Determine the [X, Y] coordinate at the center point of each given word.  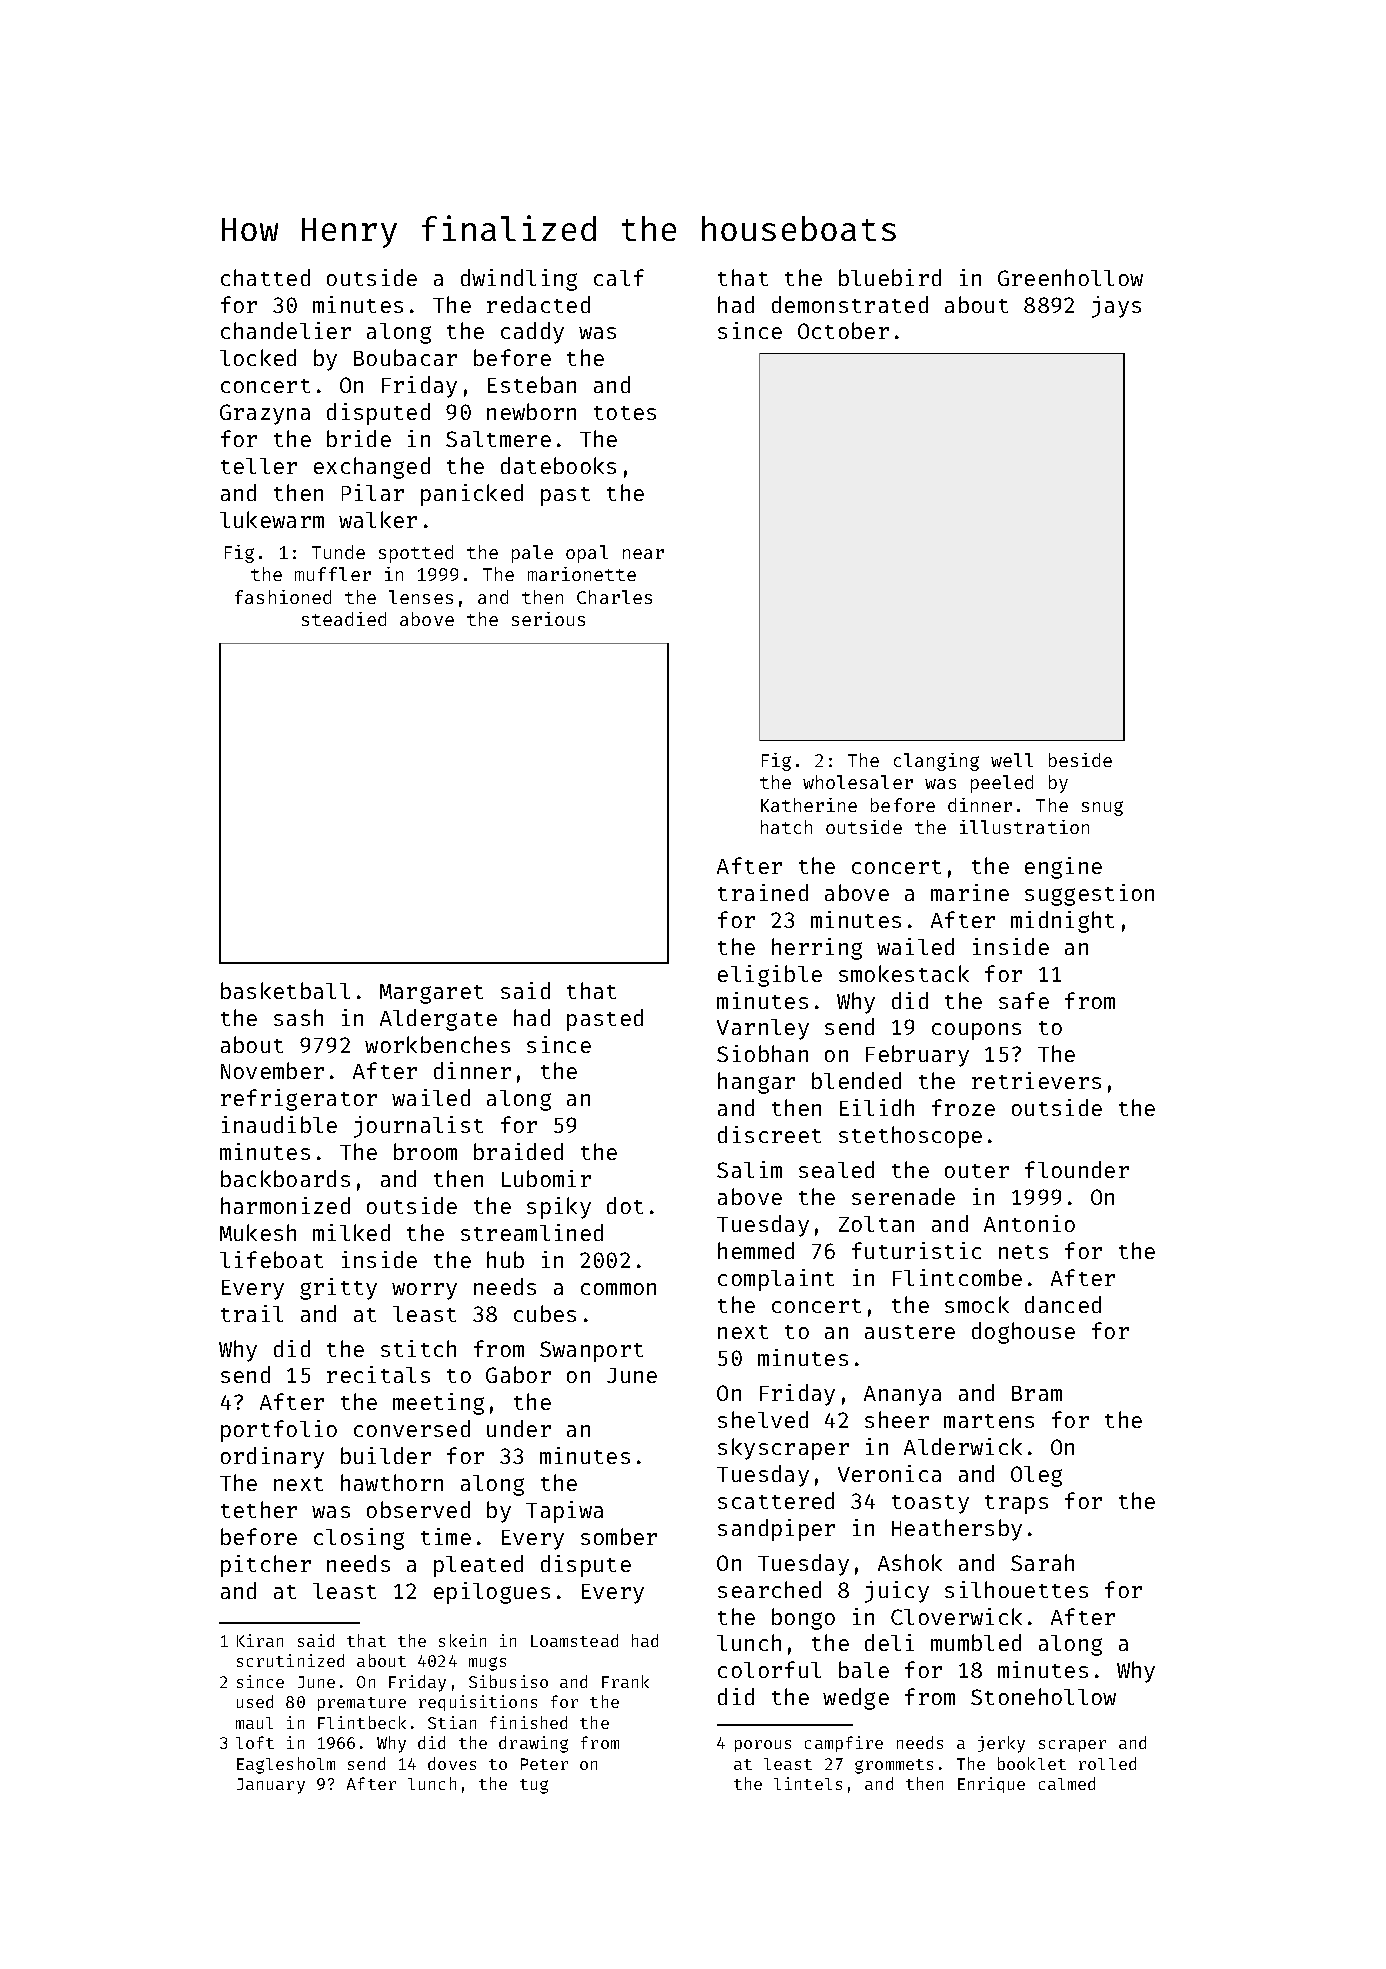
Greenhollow [1070, 277]
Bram [1037, 1393]
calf [619, 277]
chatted [265, 277]
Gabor [518, 1374]
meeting [438, 1404]
